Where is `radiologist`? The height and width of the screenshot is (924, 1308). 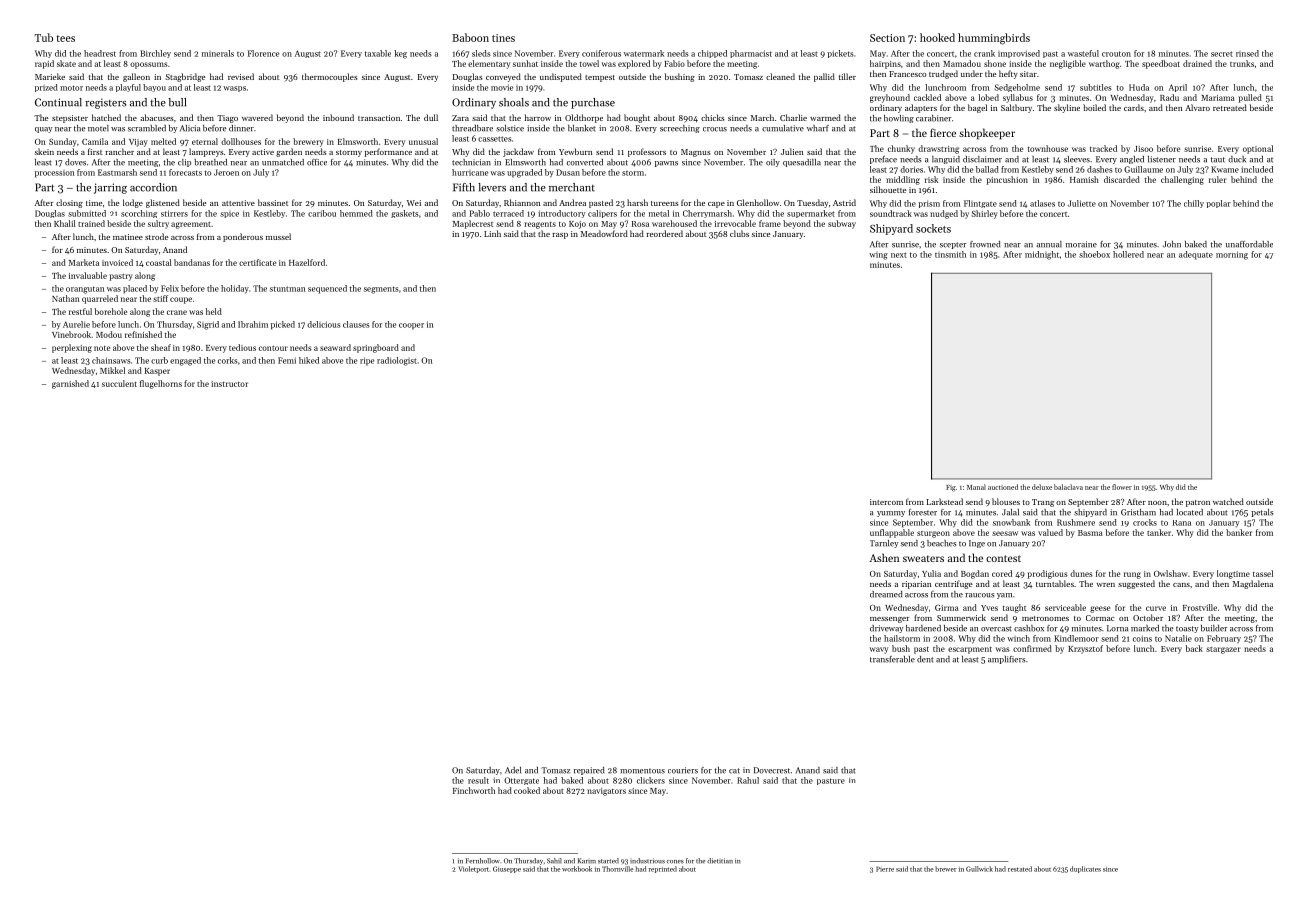 radiologist is located at coordinates (397, 361).
